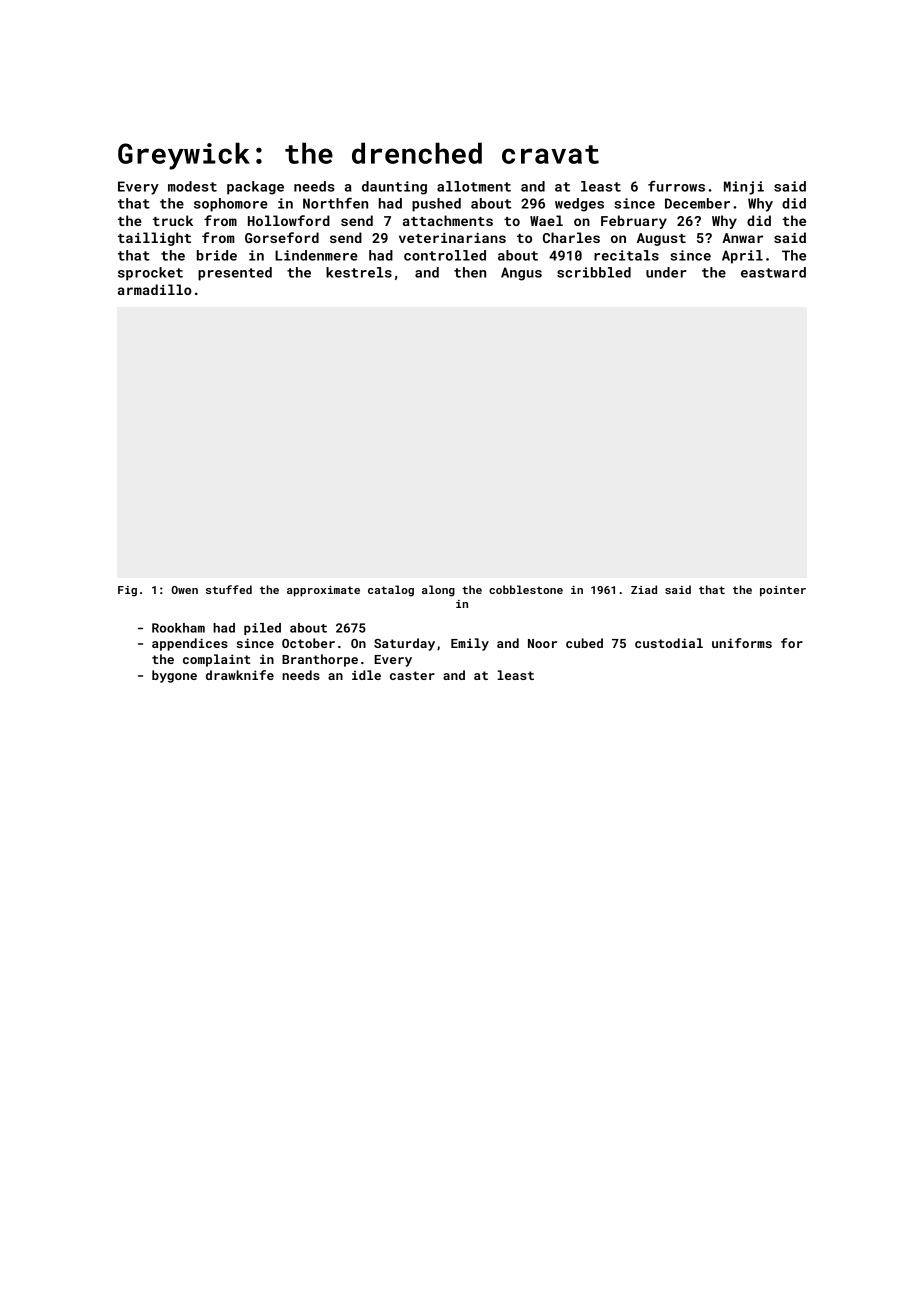 This screenshot has height=1314, width=924. Describe the element at coordinates (521, 274) in the screenshot. I see `Angus` at that location.
